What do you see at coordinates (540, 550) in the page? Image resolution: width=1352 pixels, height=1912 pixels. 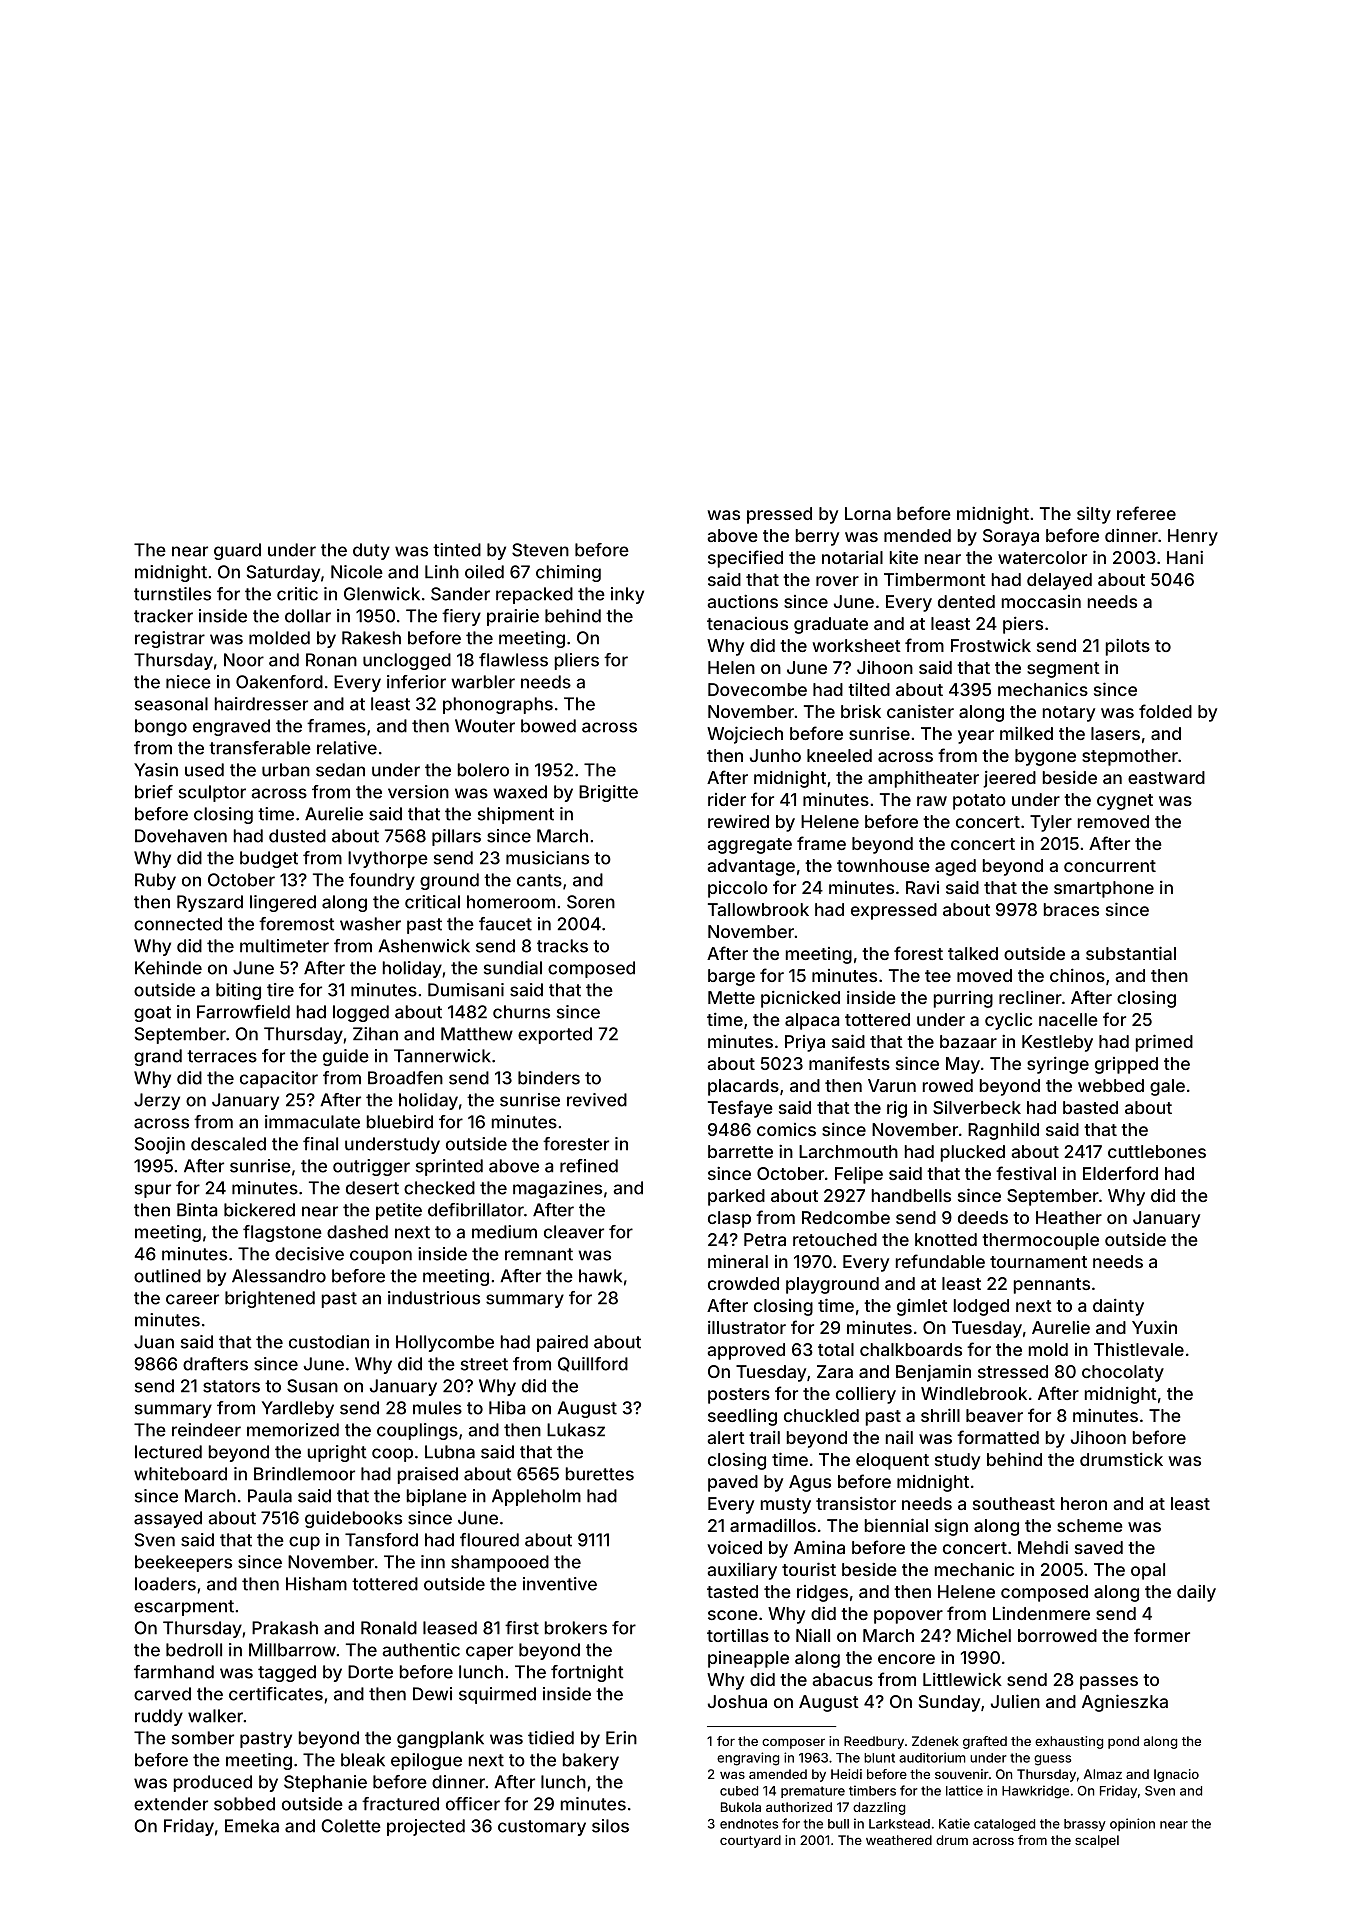 I see `Steven` at bounding box center [540, 550].
